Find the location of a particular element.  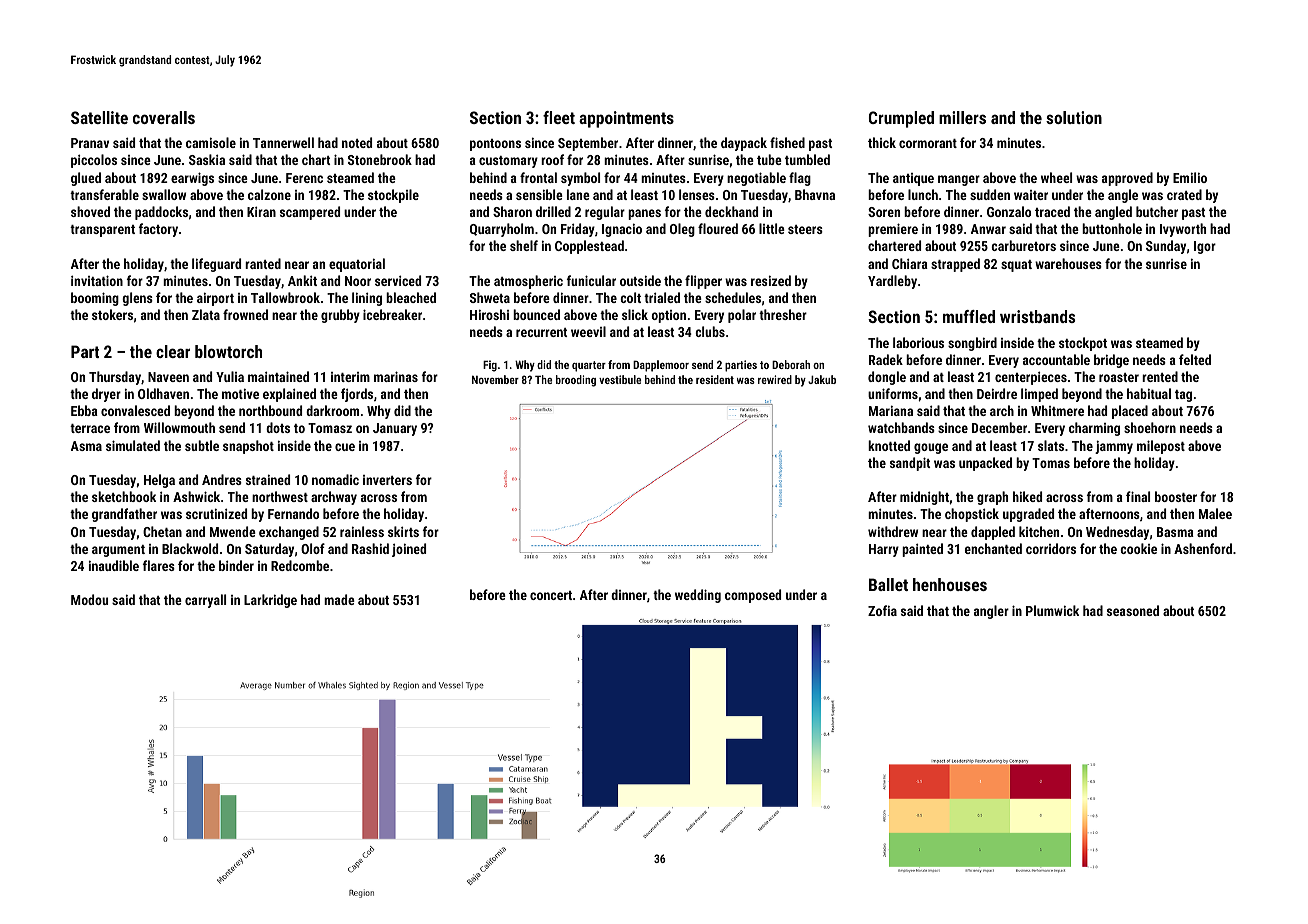

millers is located at coordinates (962, 117).
